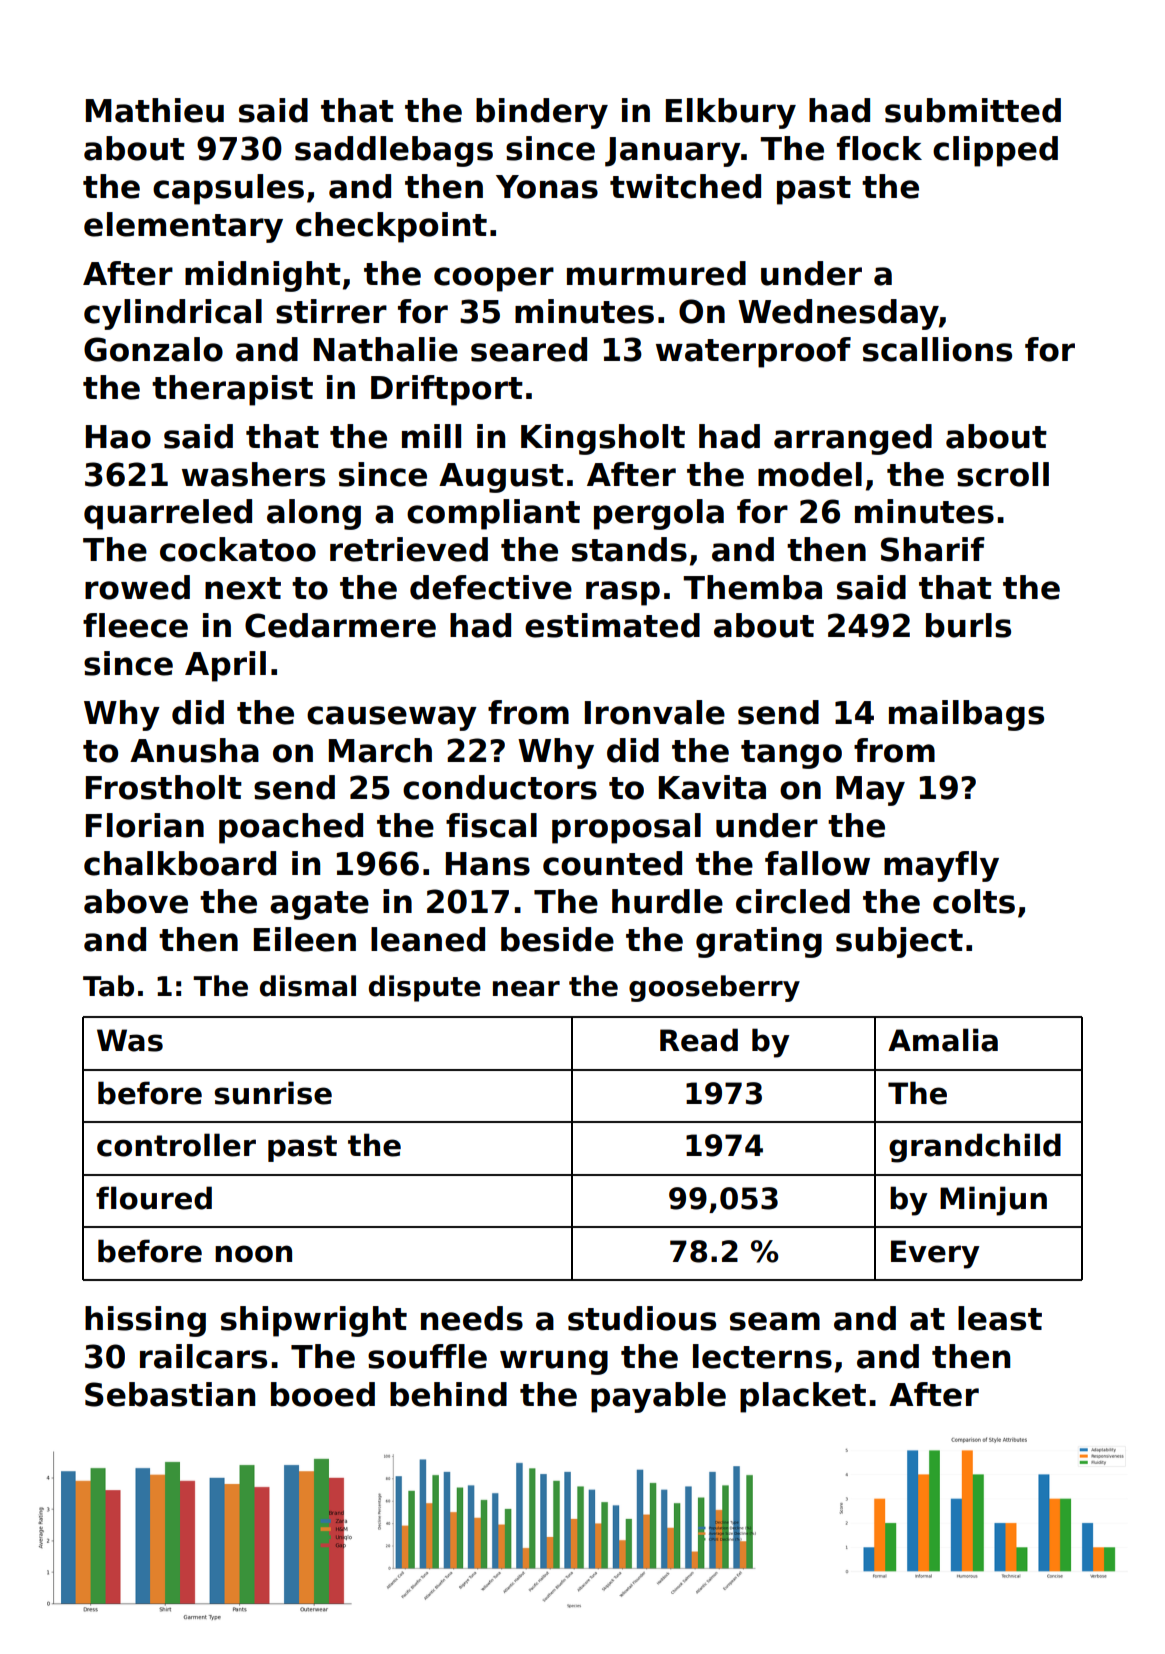 The width and height of the screenshot is (1165, 1654). What do you see at coordinates (154, 1198) in the screenshot?
I see `floured` at bounding box center [154, 1198].
